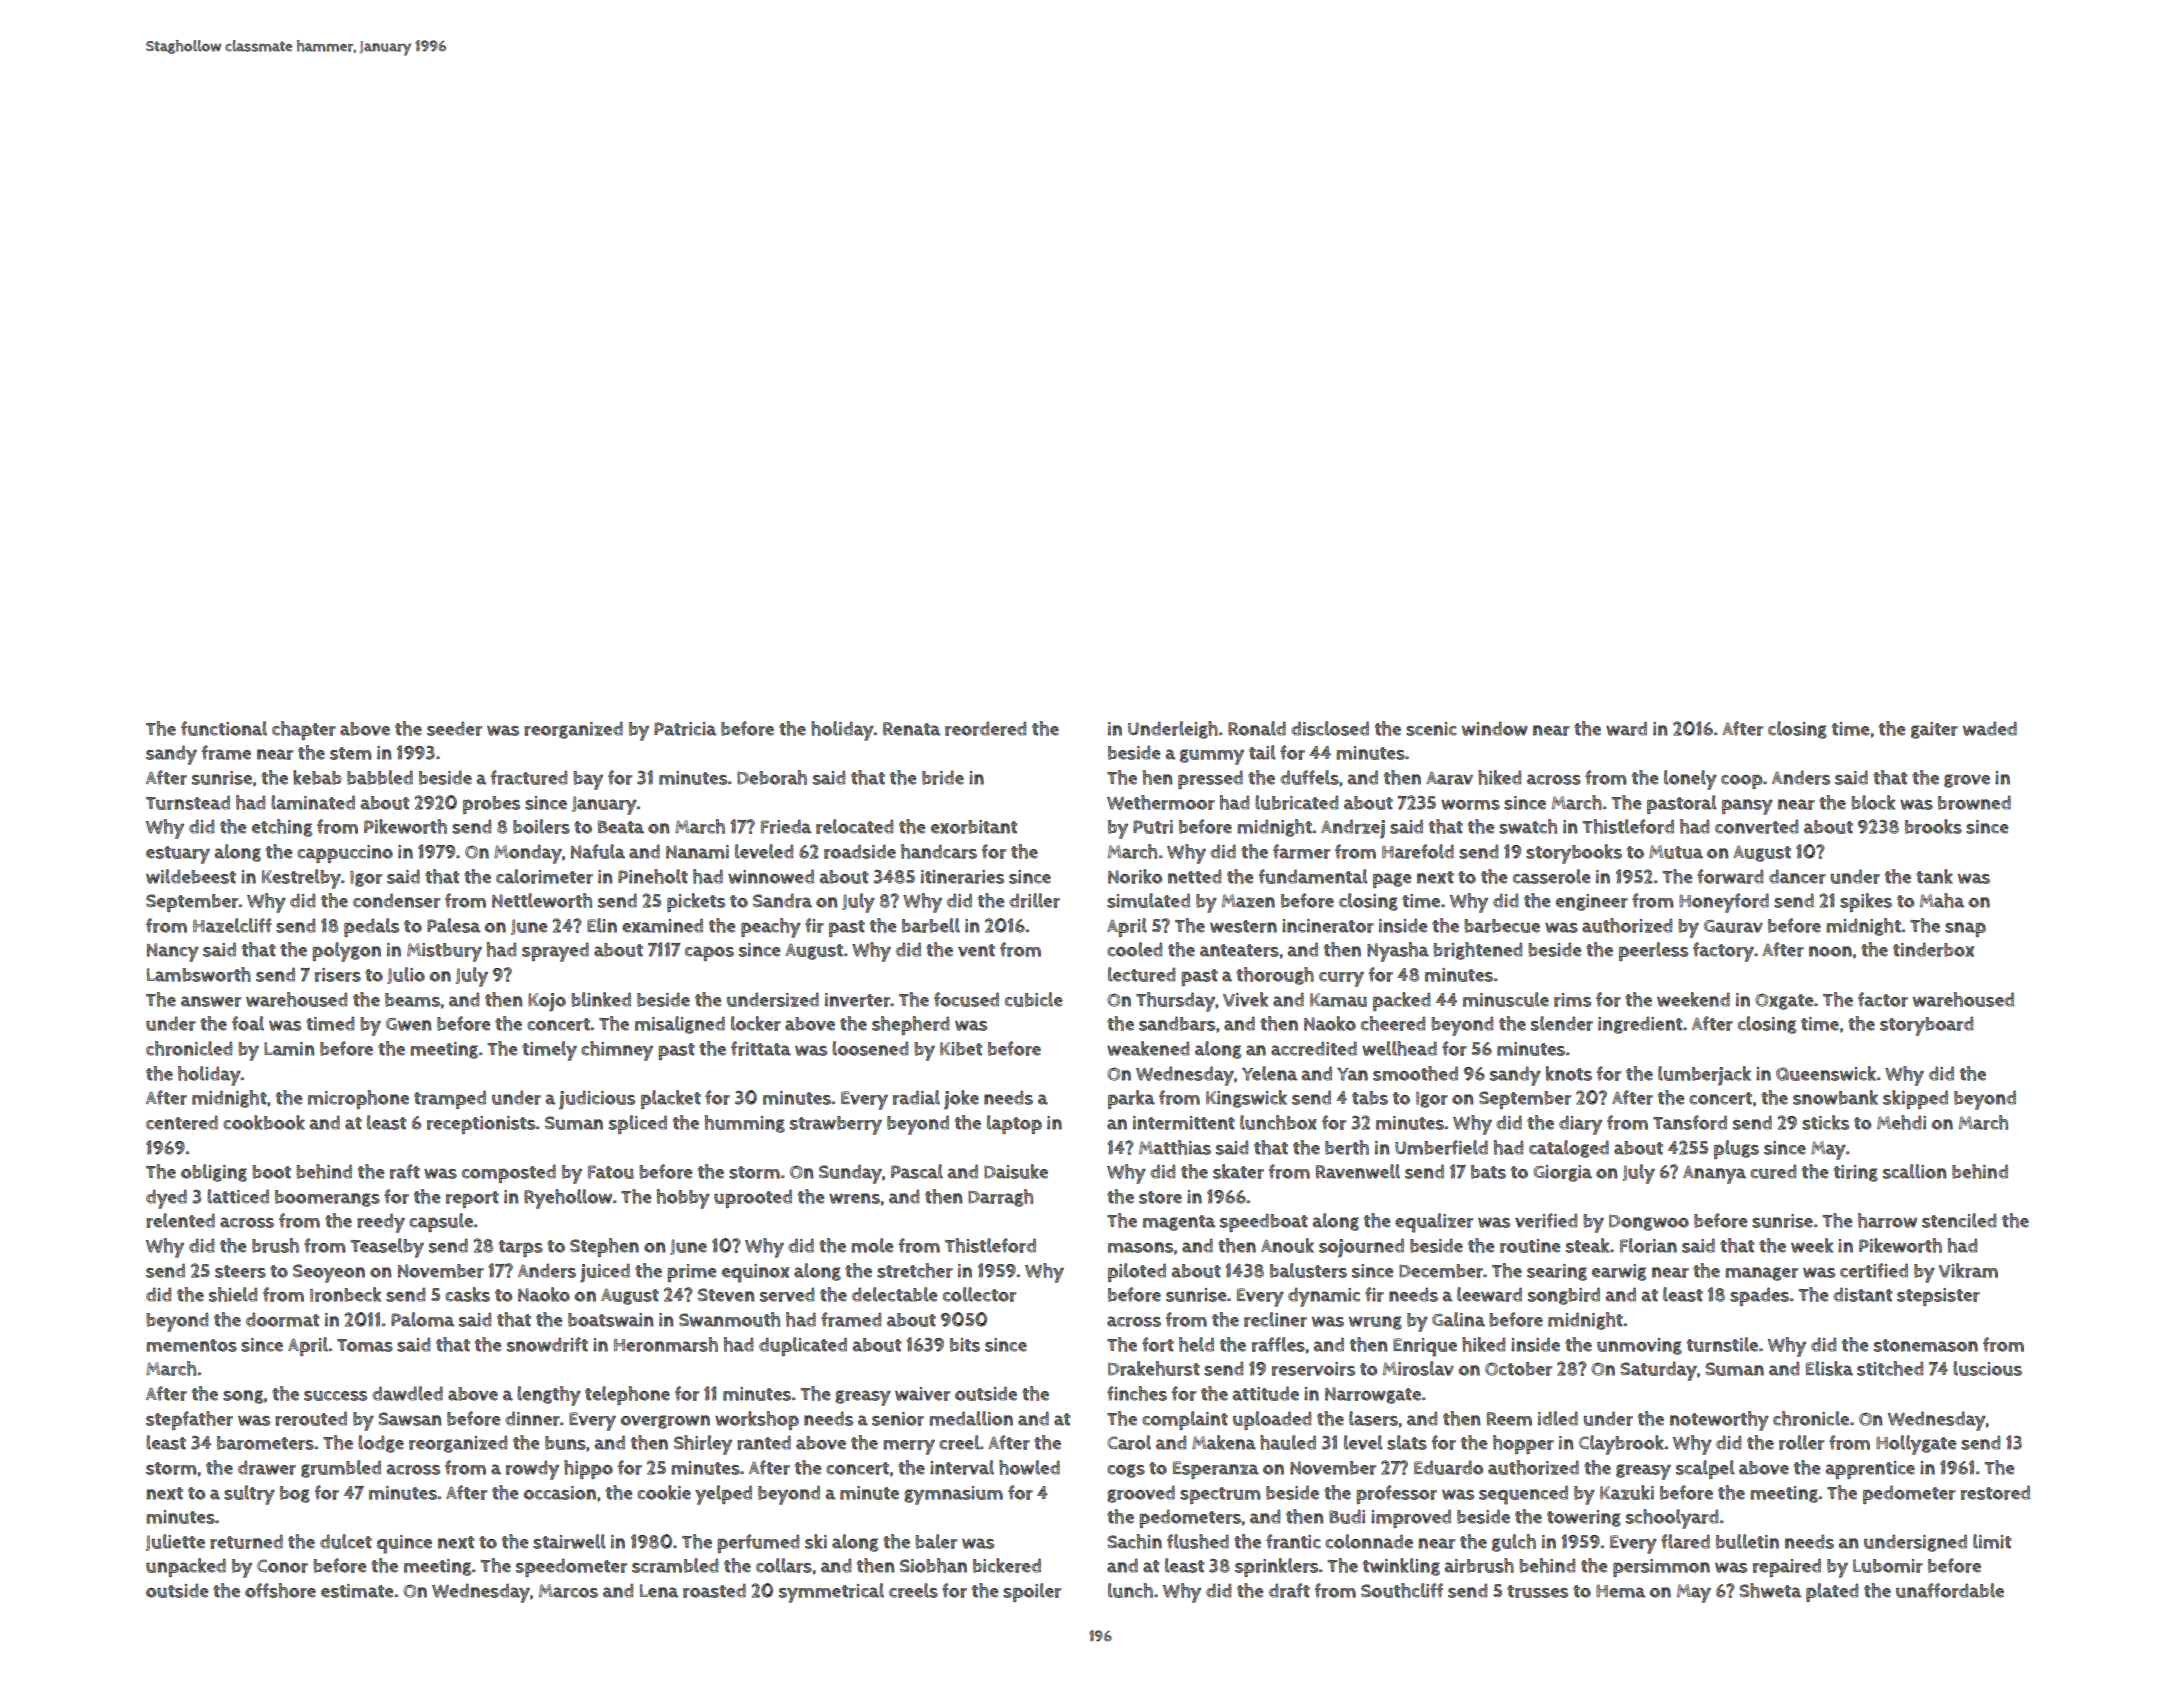 The width and height of the document is (2178, 1683). I want to click on Tomas, so click(365, 1345).
